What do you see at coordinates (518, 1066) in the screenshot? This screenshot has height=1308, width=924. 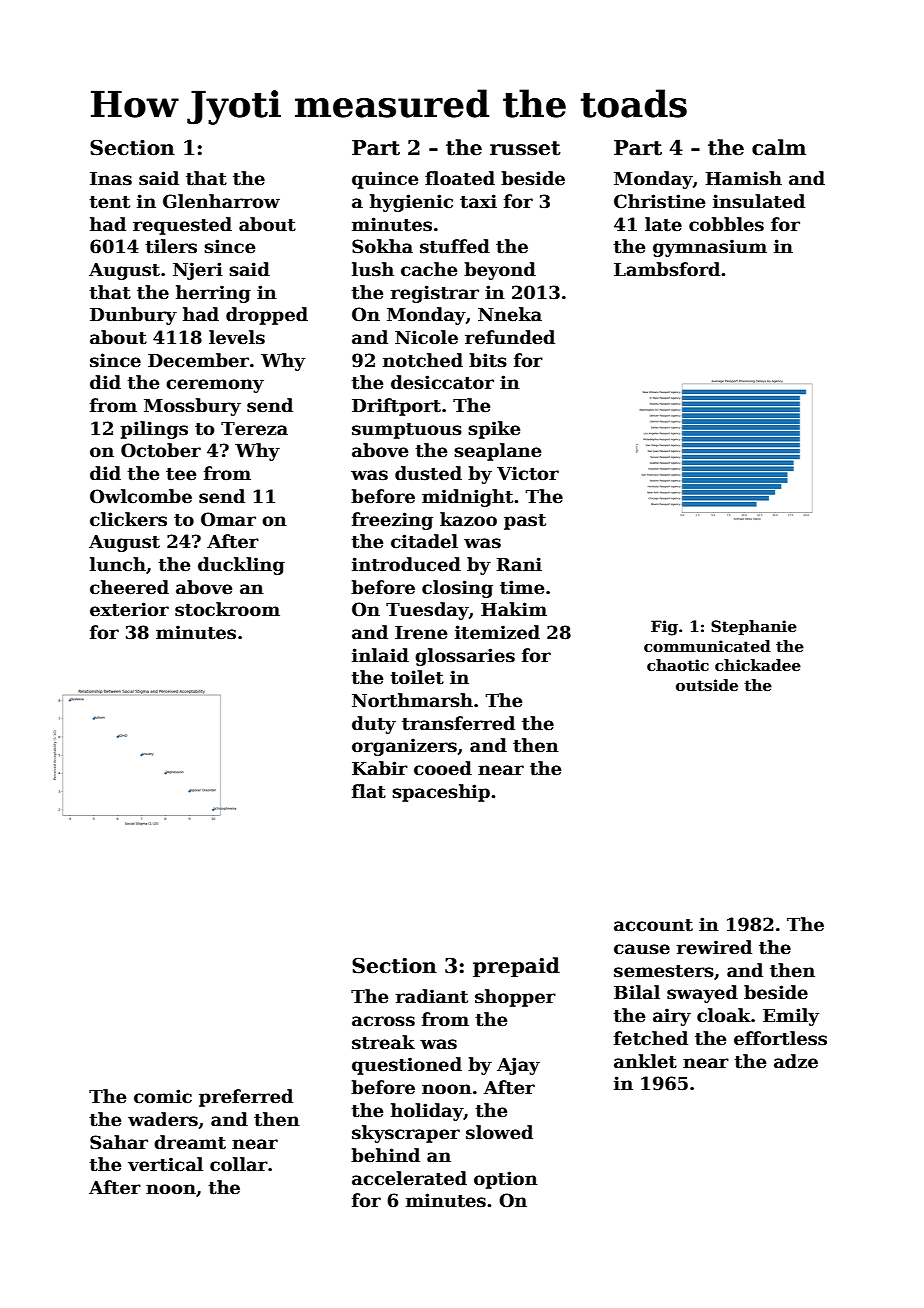 I see `Ajay` at bounding box center [518, 1066].
